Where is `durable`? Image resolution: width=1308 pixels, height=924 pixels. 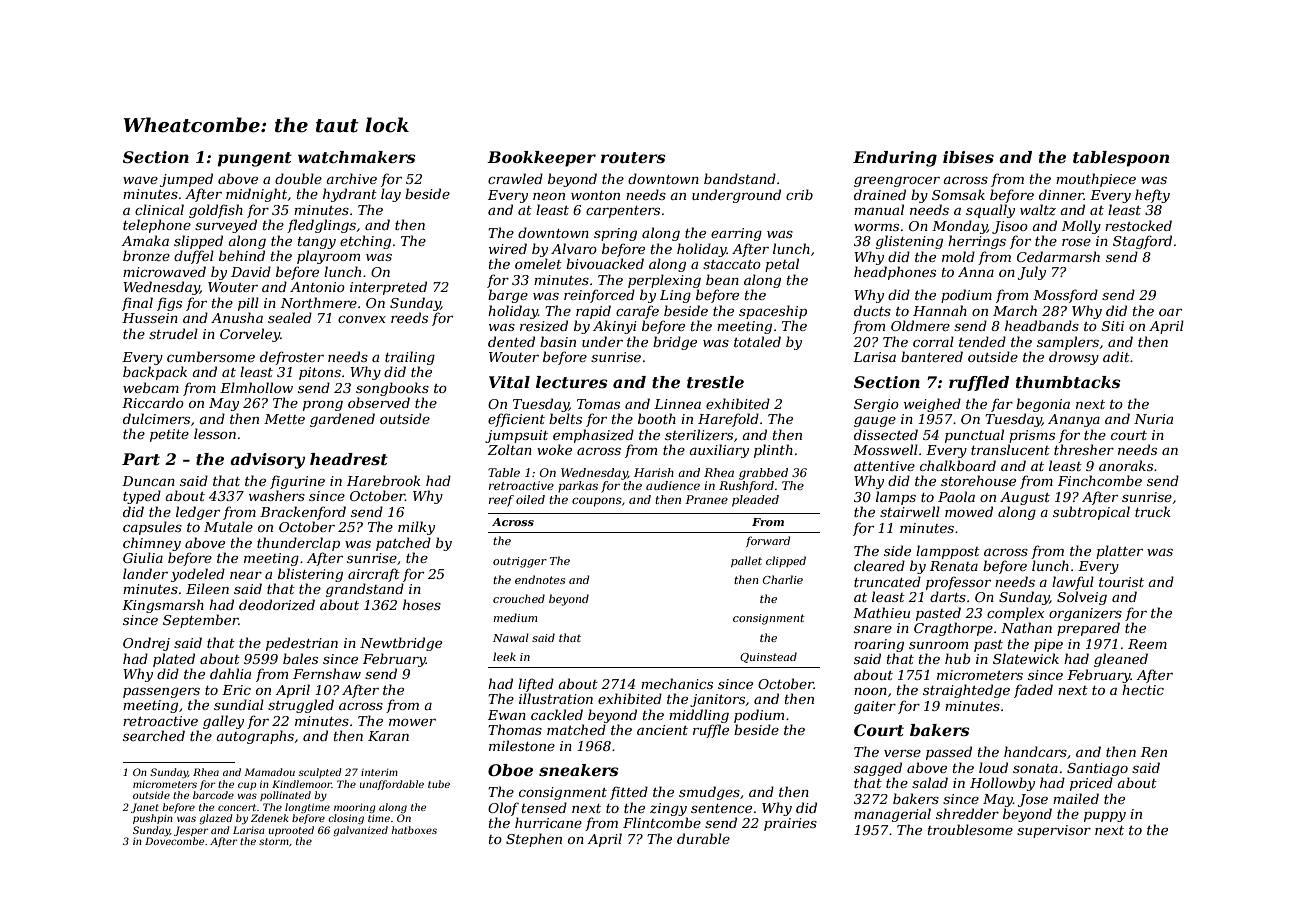 durable is located at coordinates (703, 838).
